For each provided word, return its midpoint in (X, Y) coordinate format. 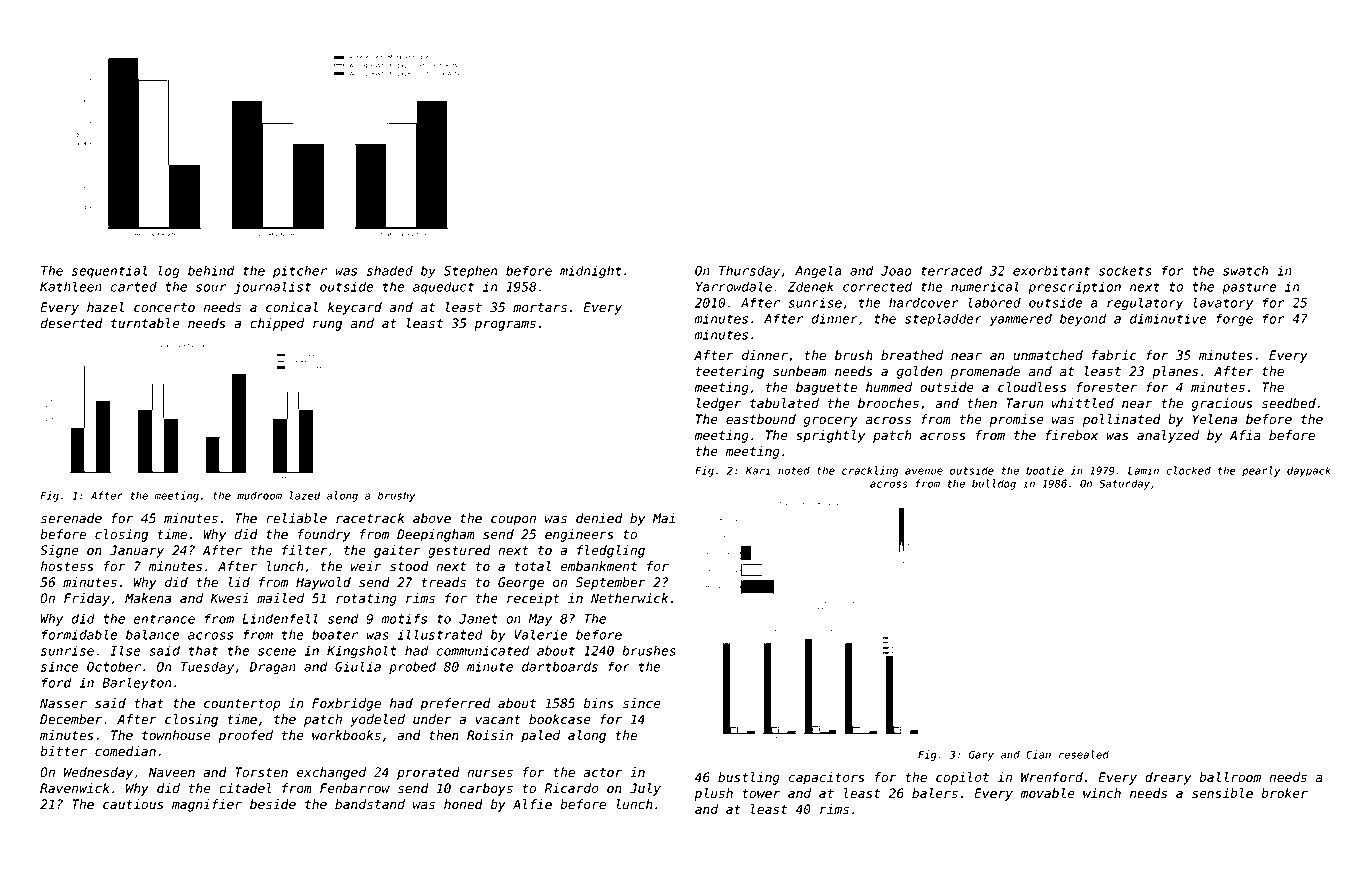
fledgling (611, 551)
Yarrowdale (734, 286)
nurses (490, 773)
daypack (1309, 471)
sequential (109, 271)
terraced (951, 270)
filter (304, 550)
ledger (718, 404)
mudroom (259, 495)
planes (1175, 372)
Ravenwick (75, 788)
